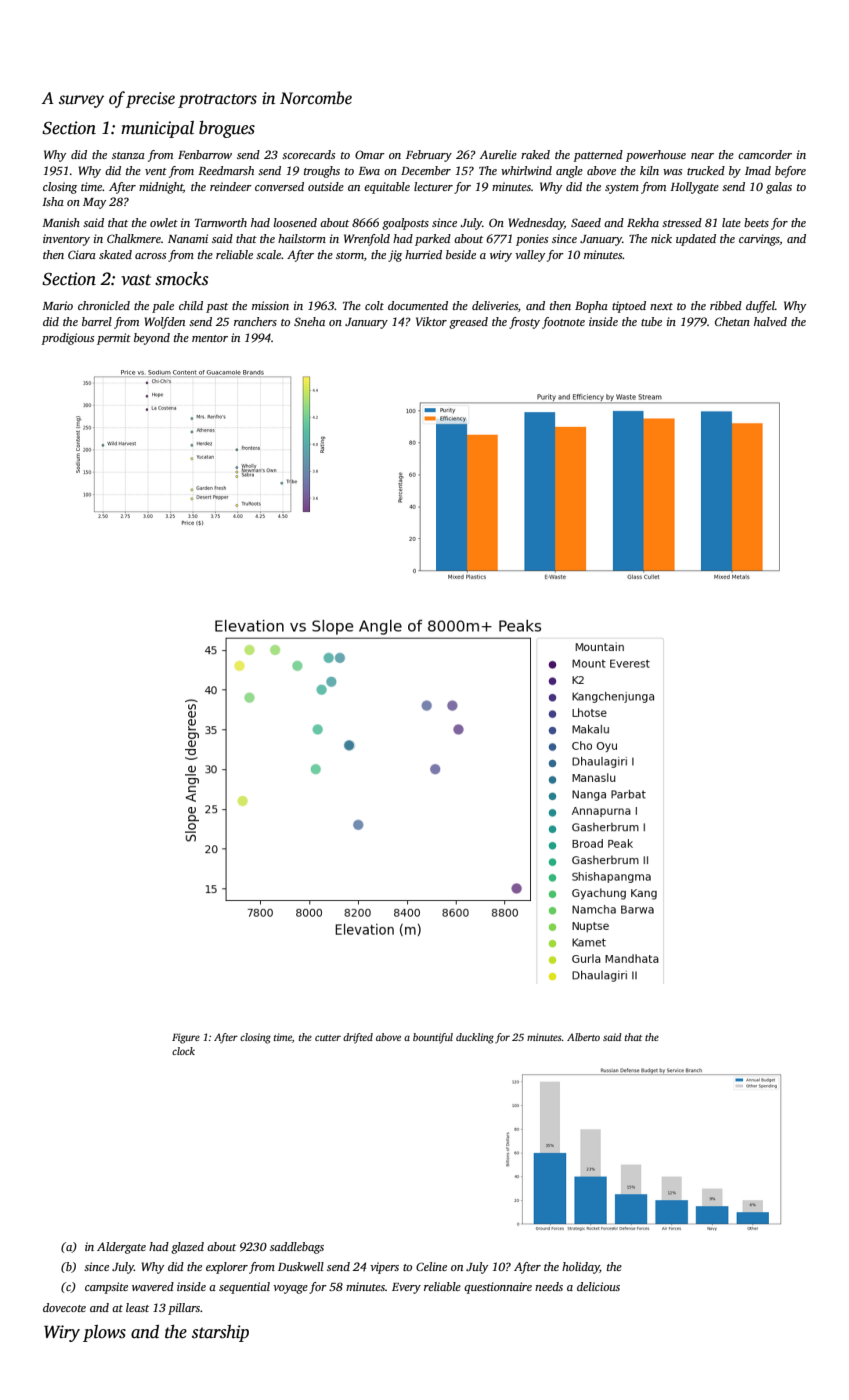 The image size is (849, 1400). Describe the element at coordinates (622, 189) in the page. I see `system` at that location.
